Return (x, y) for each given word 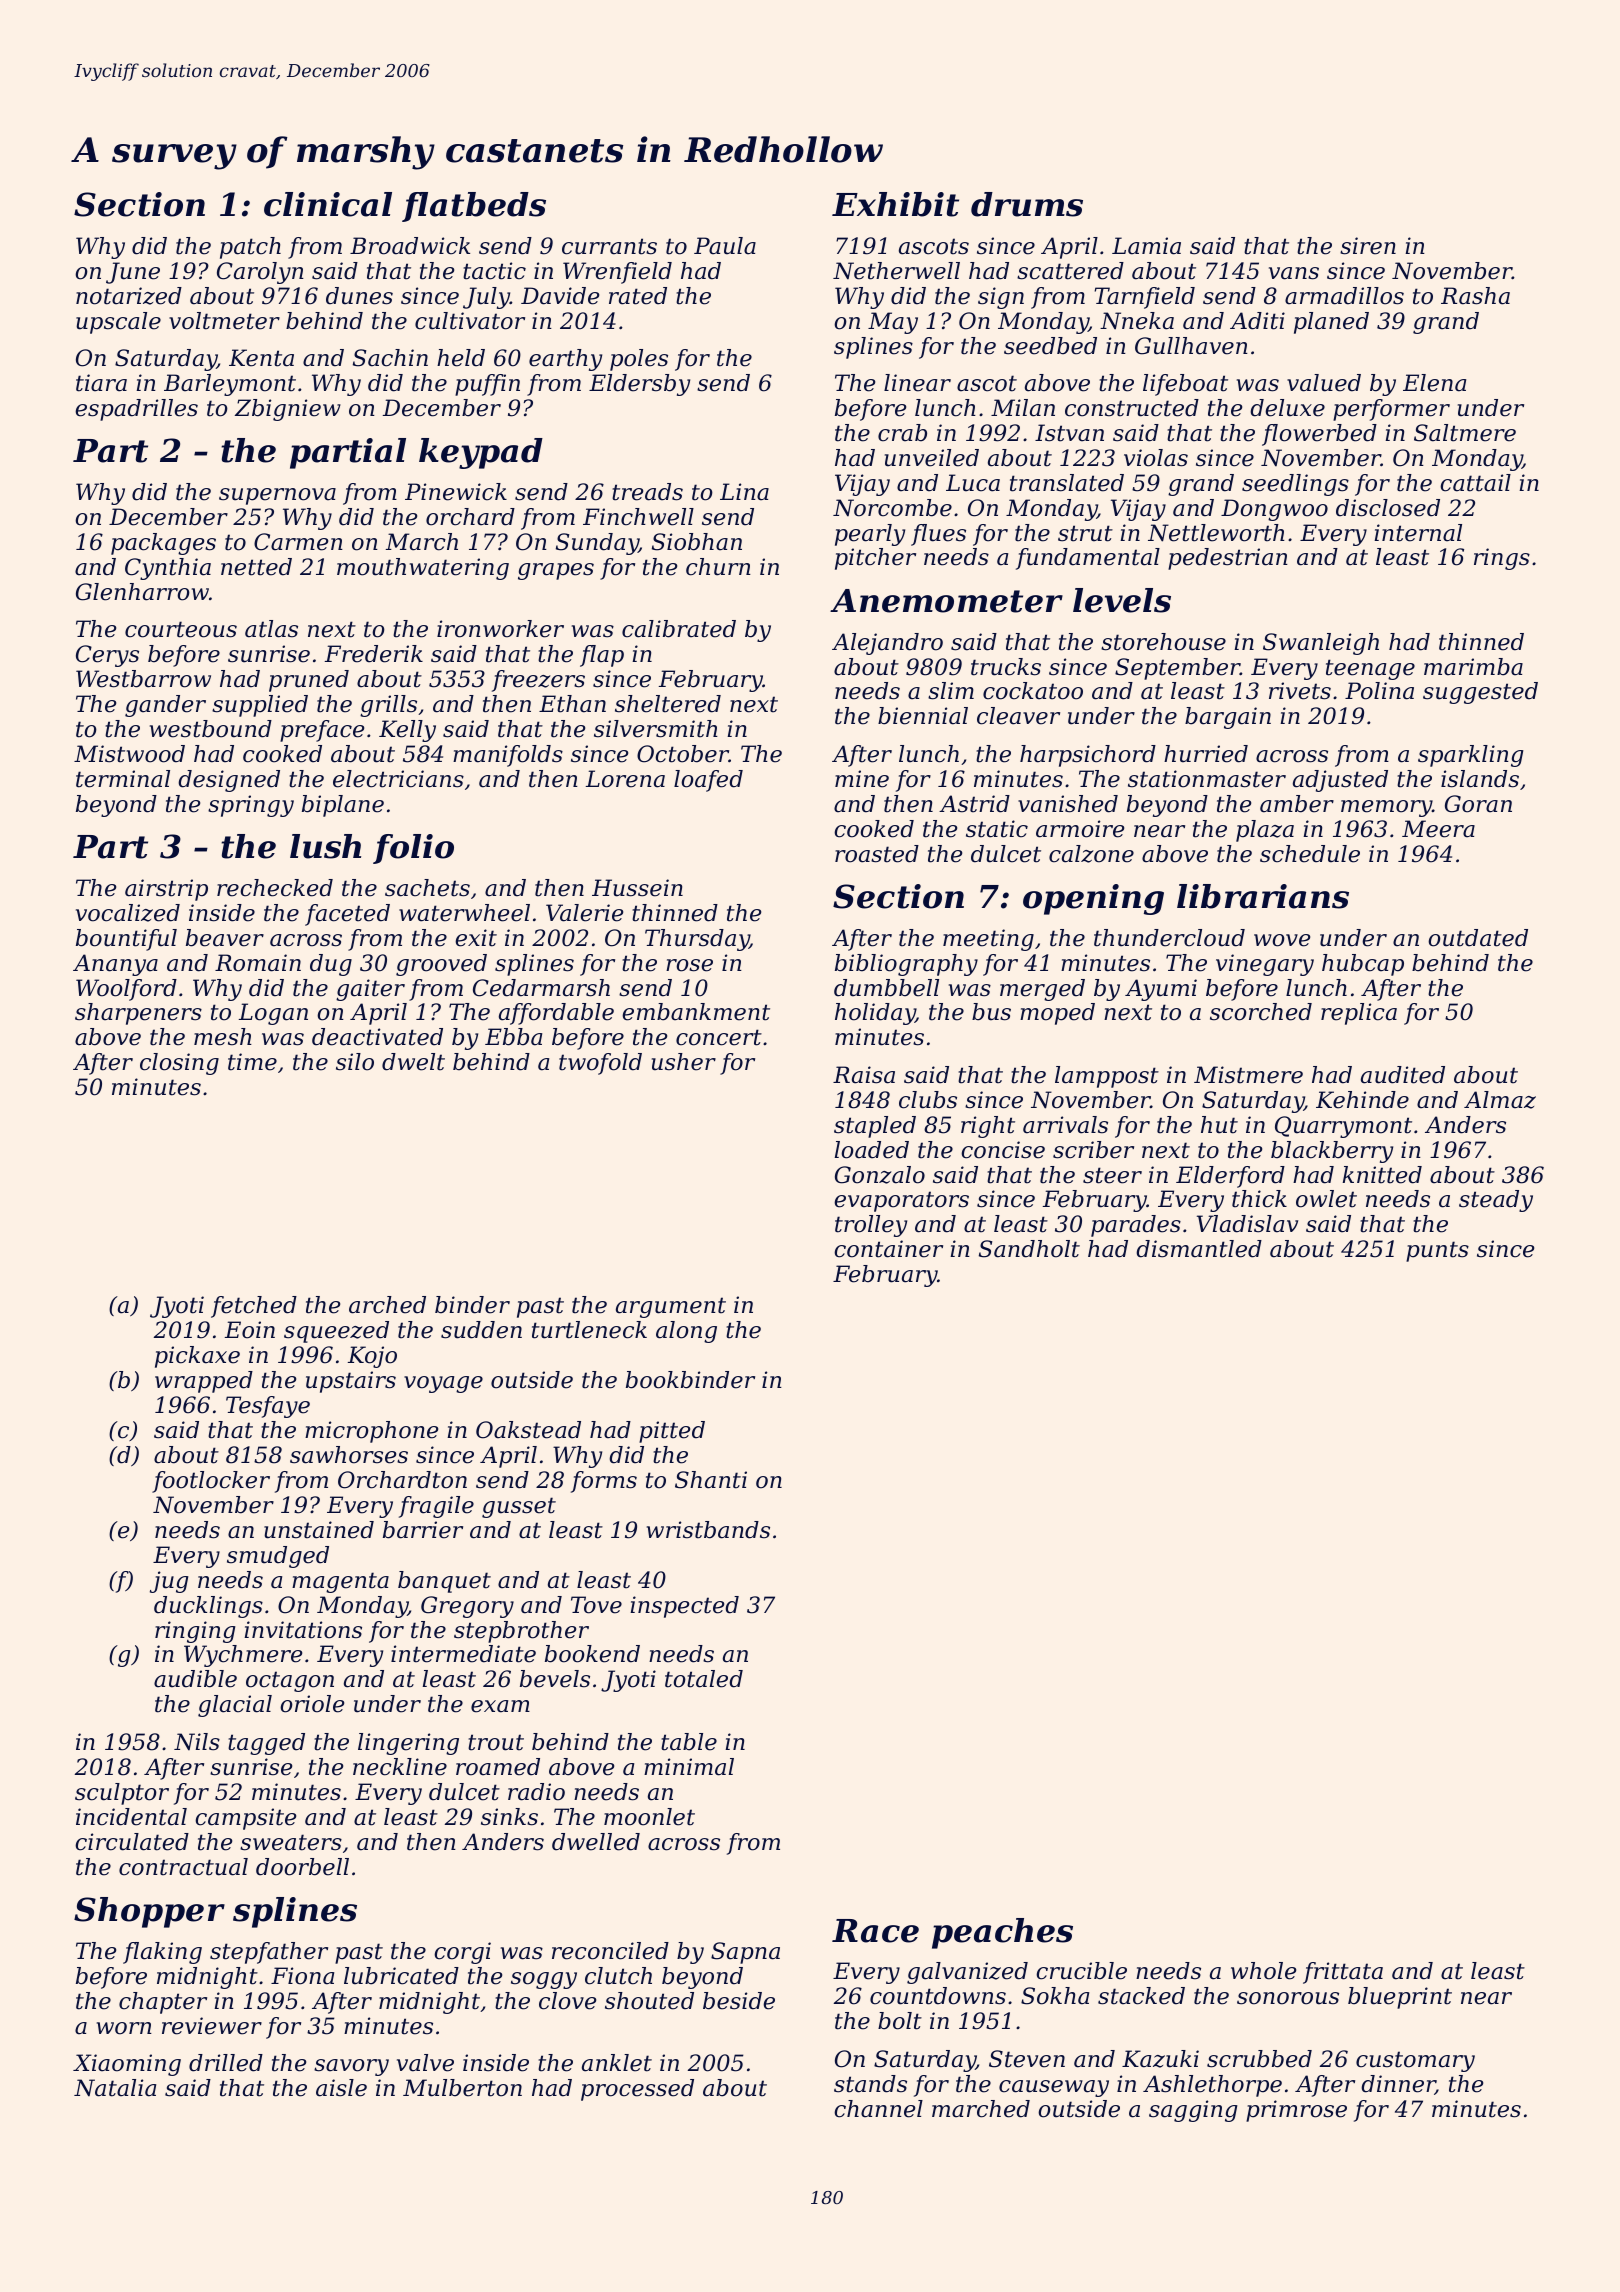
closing (179, 1064)
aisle (341, 2088)
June (133, 273)
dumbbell (886, 988)
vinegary (1265, 965)
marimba (1473, 667)
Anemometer (946, 601)
